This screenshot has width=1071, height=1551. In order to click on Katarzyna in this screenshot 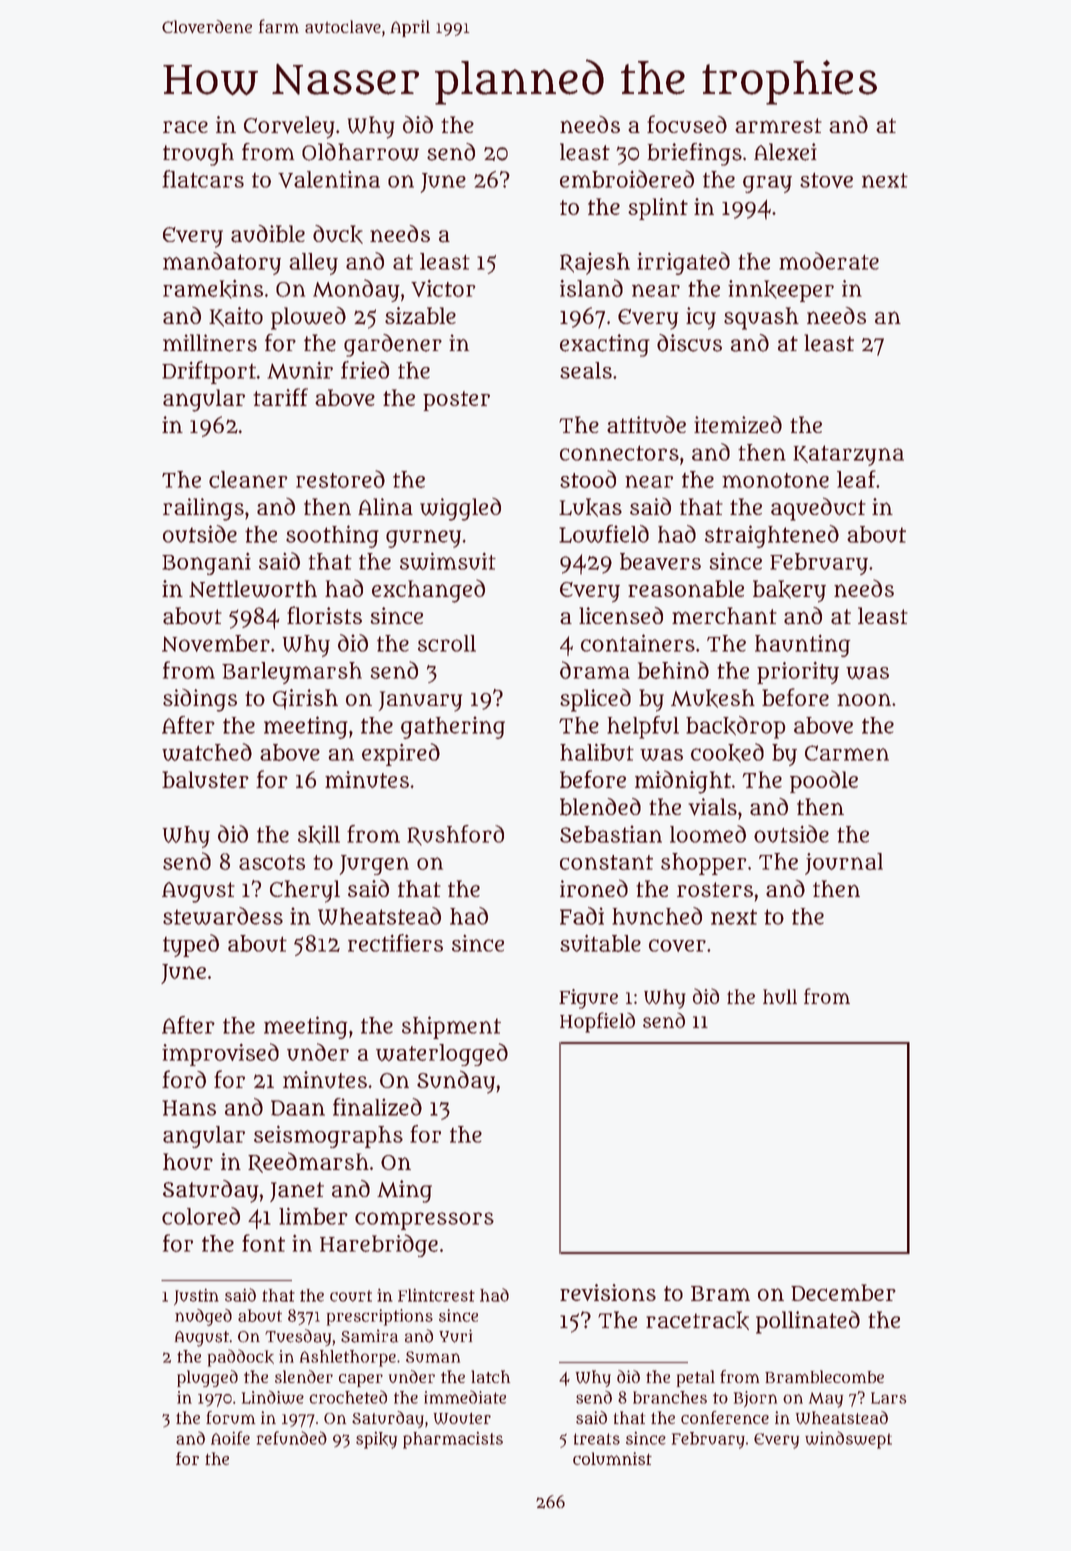, I will do `click(848, 455)`.
